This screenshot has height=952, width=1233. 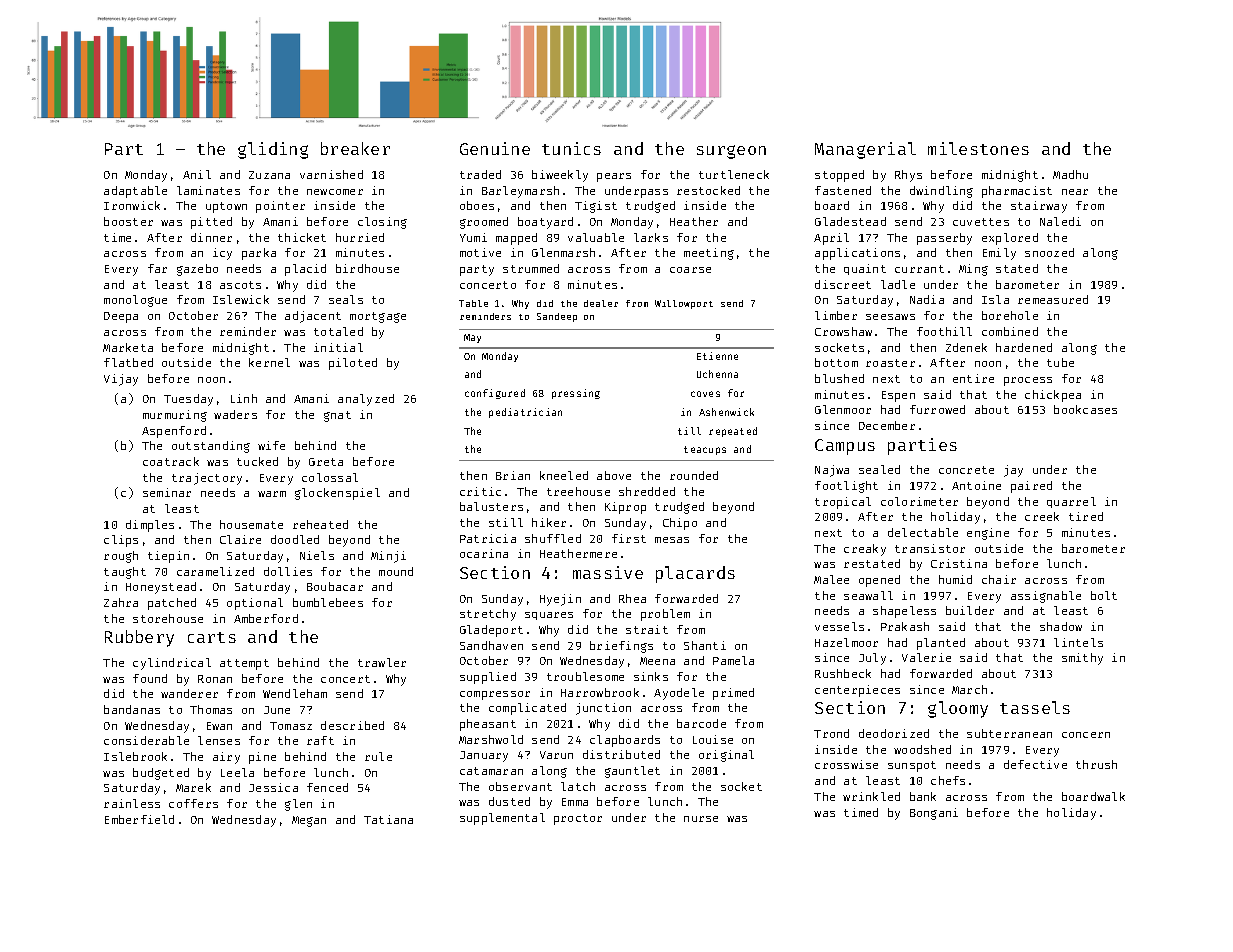 I want to click on Emberfield, so click(x=139, y=819).
